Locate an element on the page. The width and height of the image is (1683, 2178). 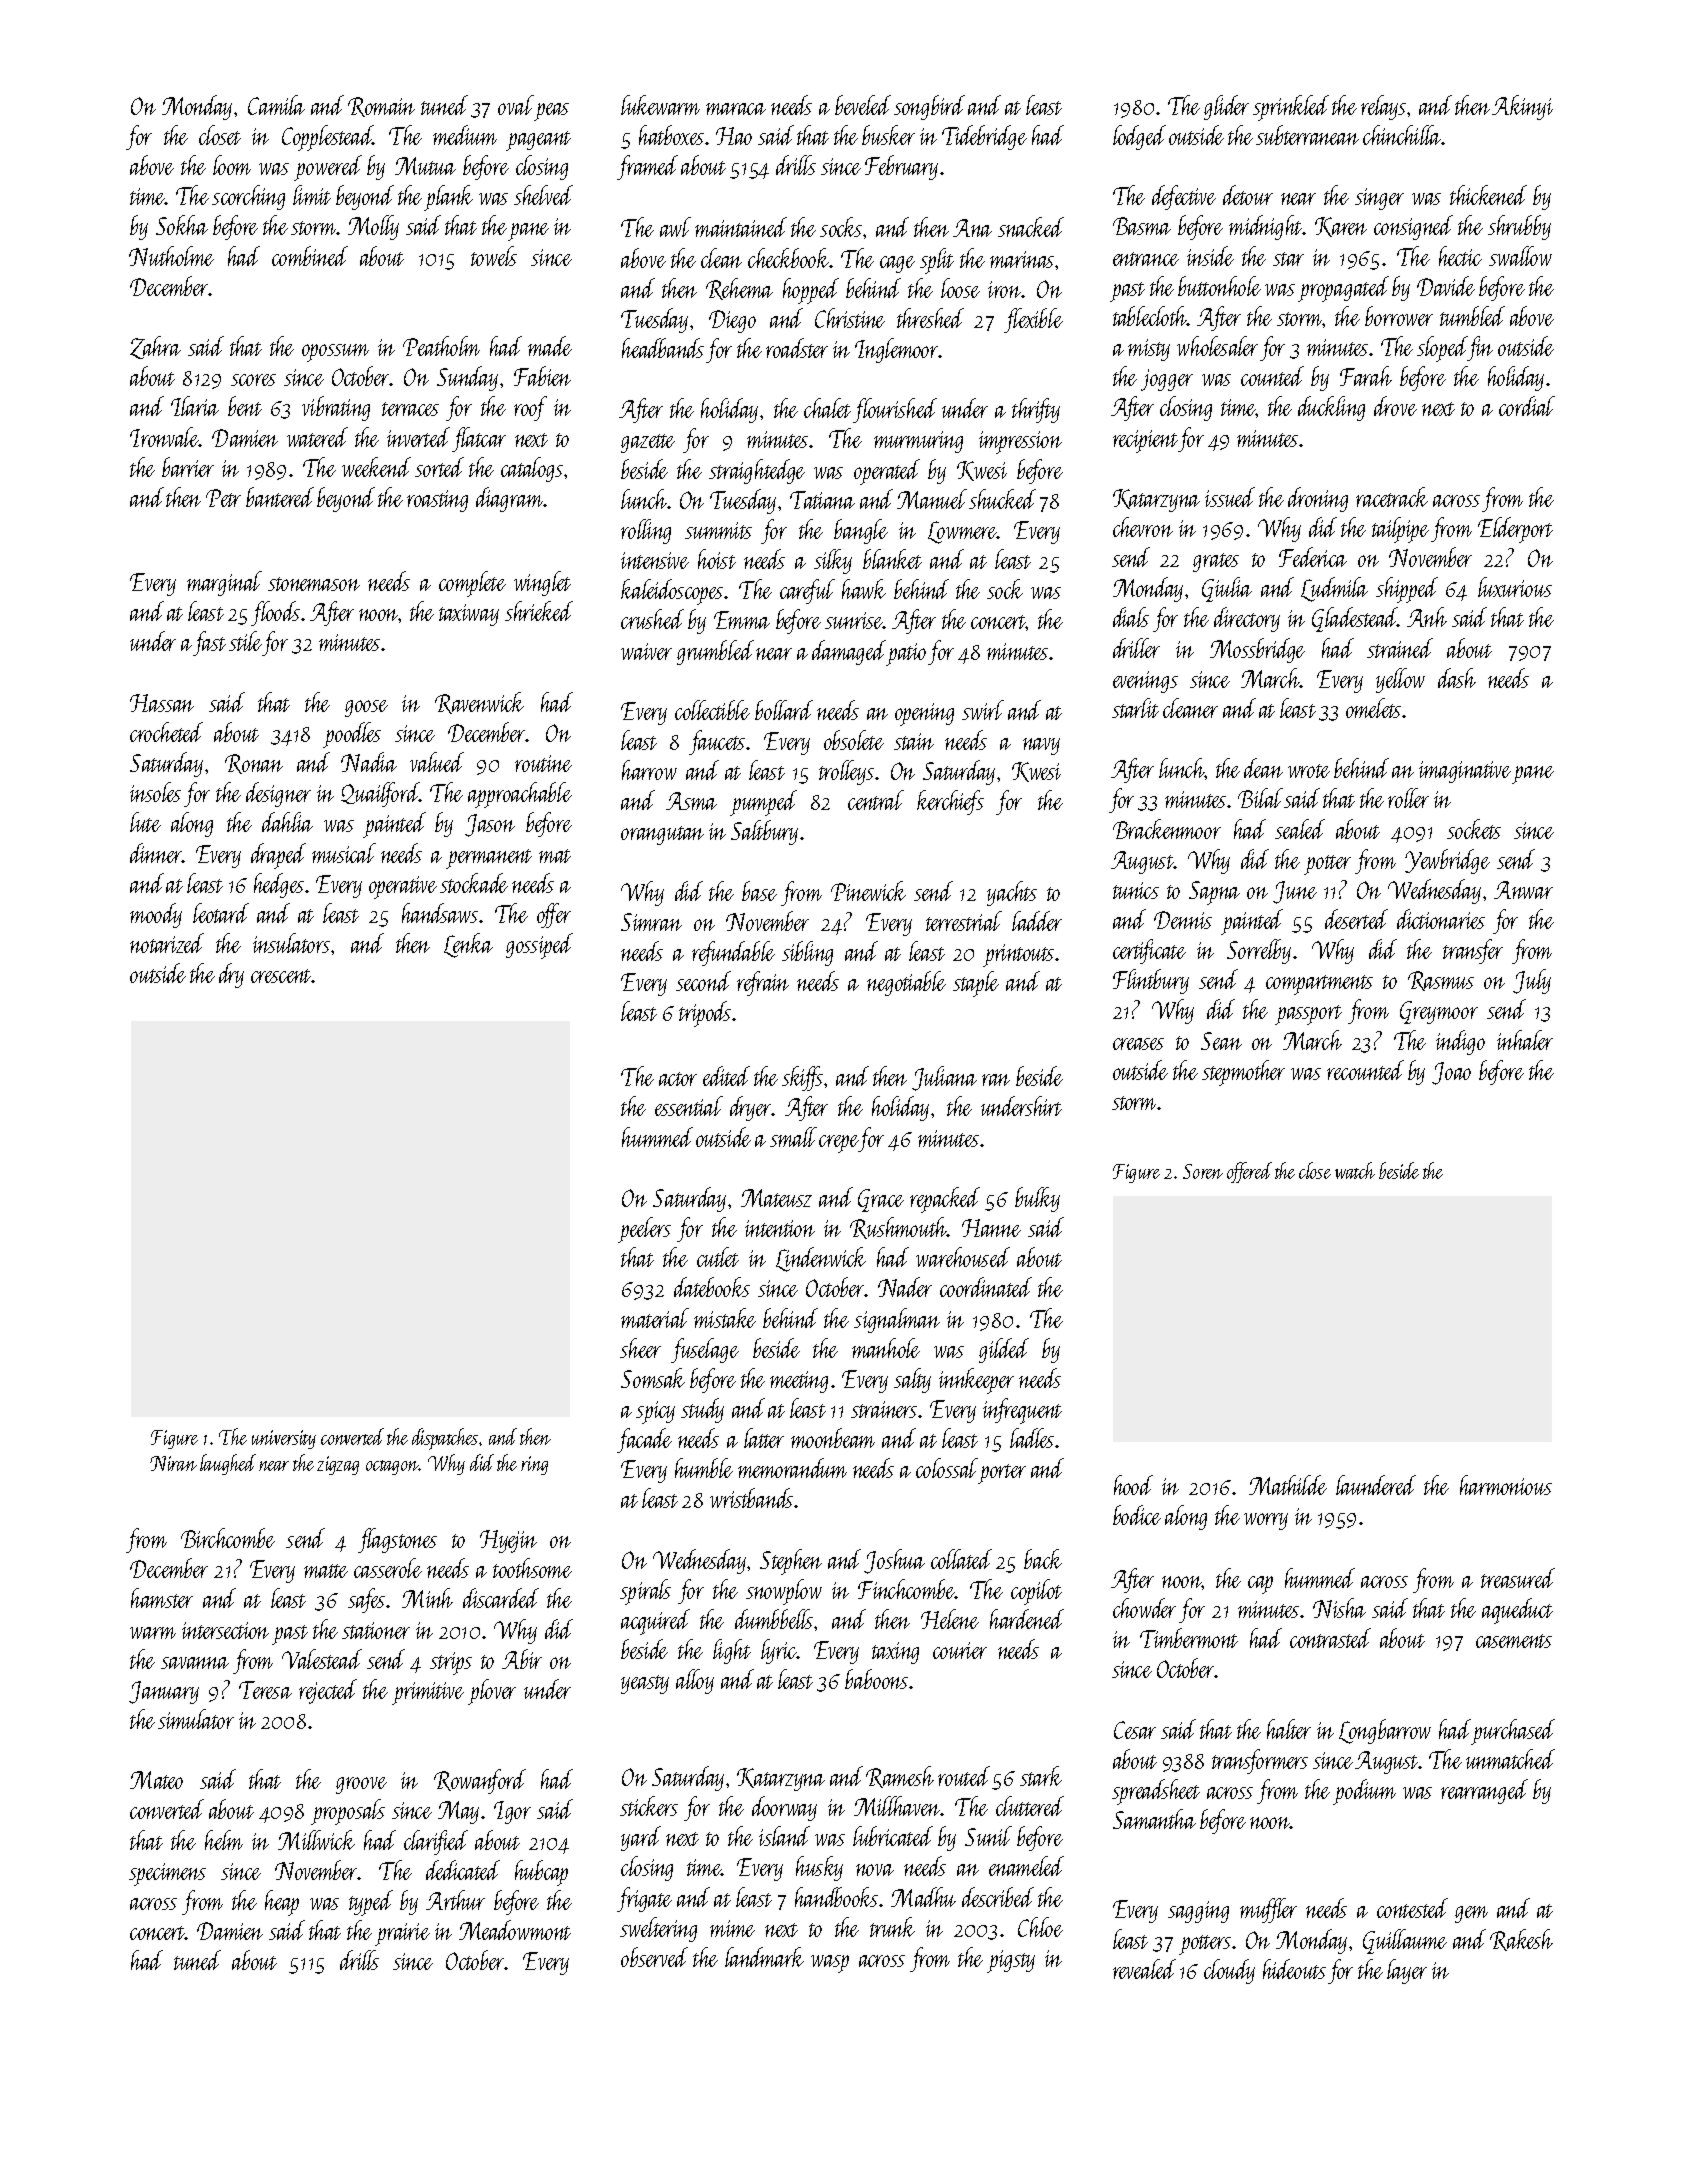
Mathilde is located at coordinates (1288, 1485).
